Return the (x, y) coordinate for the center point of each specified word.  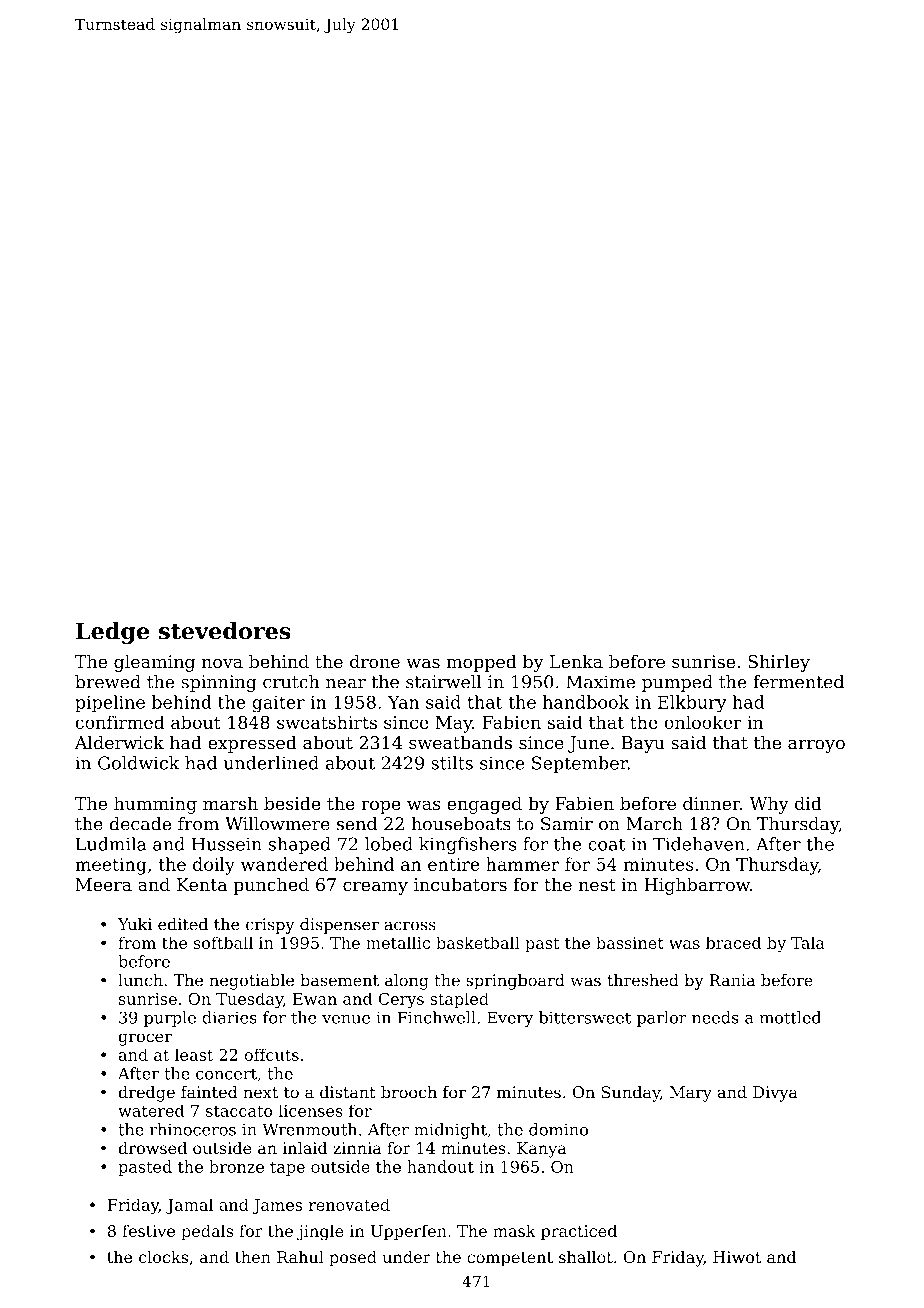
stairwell (444, 682)
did (808, 803)
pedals (207, 1232)
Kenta (202, 884)
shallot (586, 1257)
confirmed (119, 722)
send (357, 824)
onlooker (703, 722)
